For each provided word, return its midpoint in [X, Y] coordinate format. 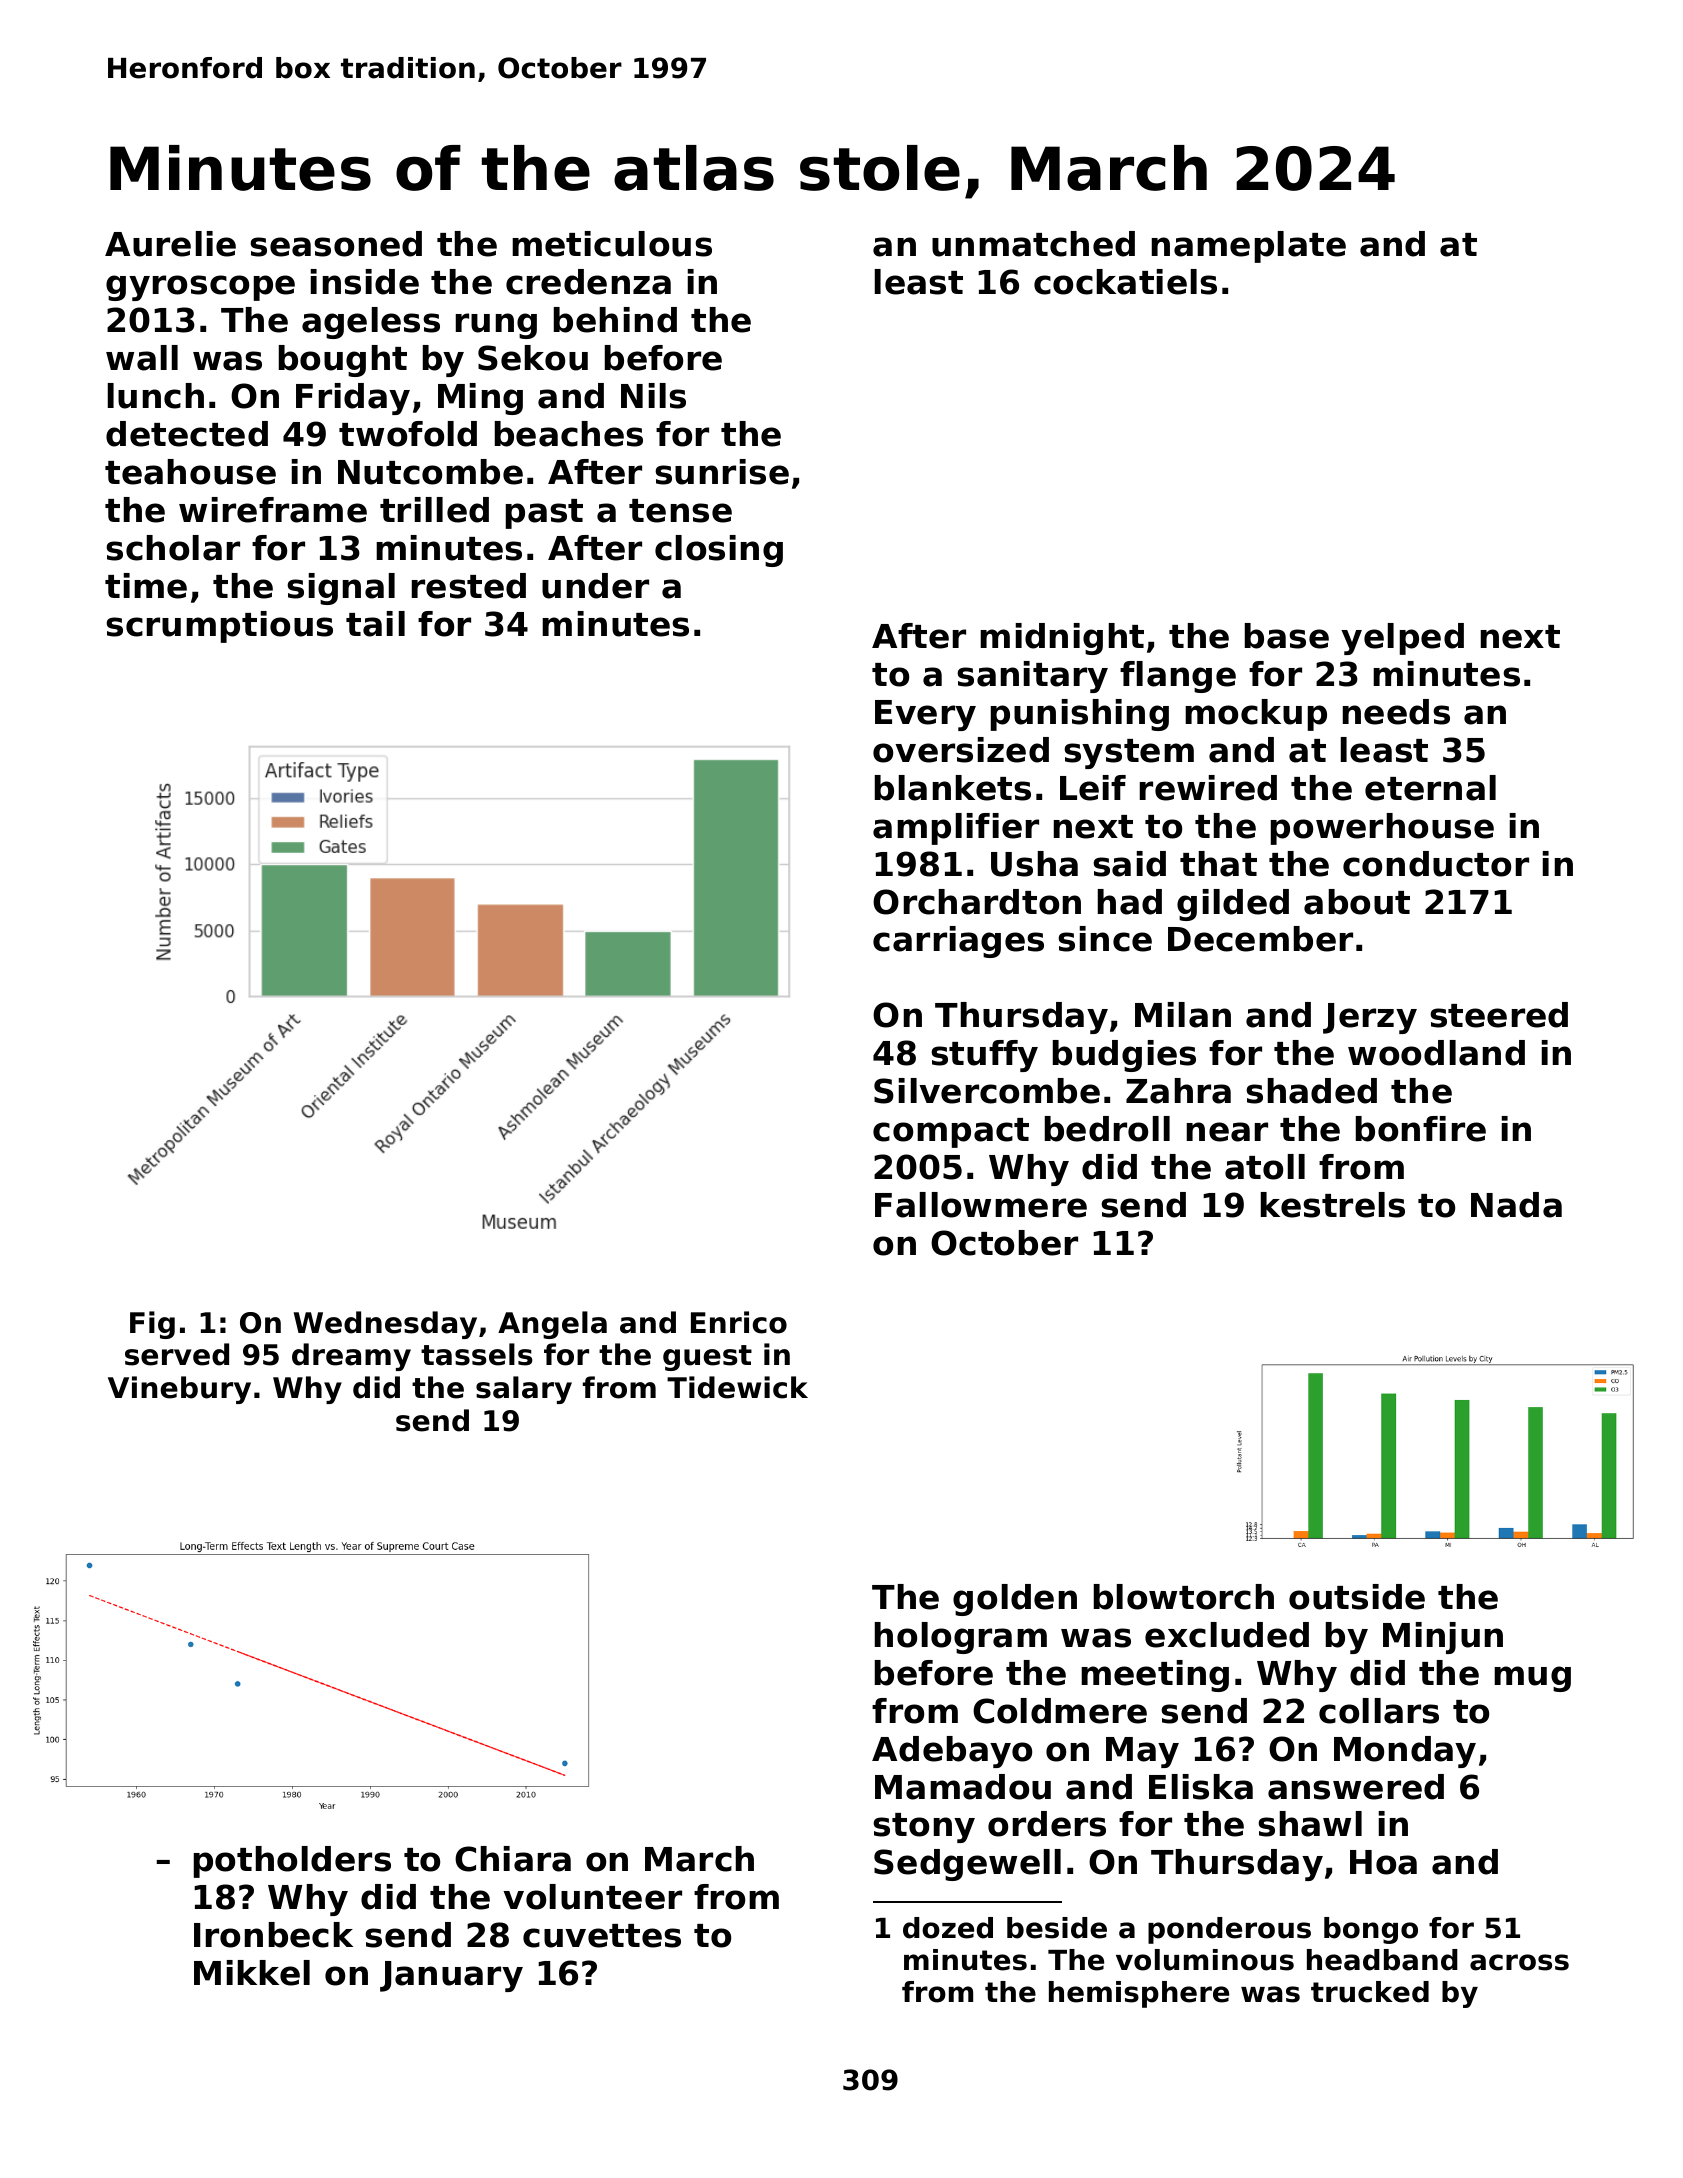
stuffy [984, 1056]
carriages [958, 942]
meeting [1155, 1676]
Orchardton [977, 902]
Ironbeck [273, 1935]
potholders [292, 1862]
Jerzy [1370, 1018]
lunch [156, 396]
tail [375, 624]
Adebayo [952, 1752]
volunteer [592, 1897]
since [1105, 939]
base [1287, 636]
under [595, 586]
